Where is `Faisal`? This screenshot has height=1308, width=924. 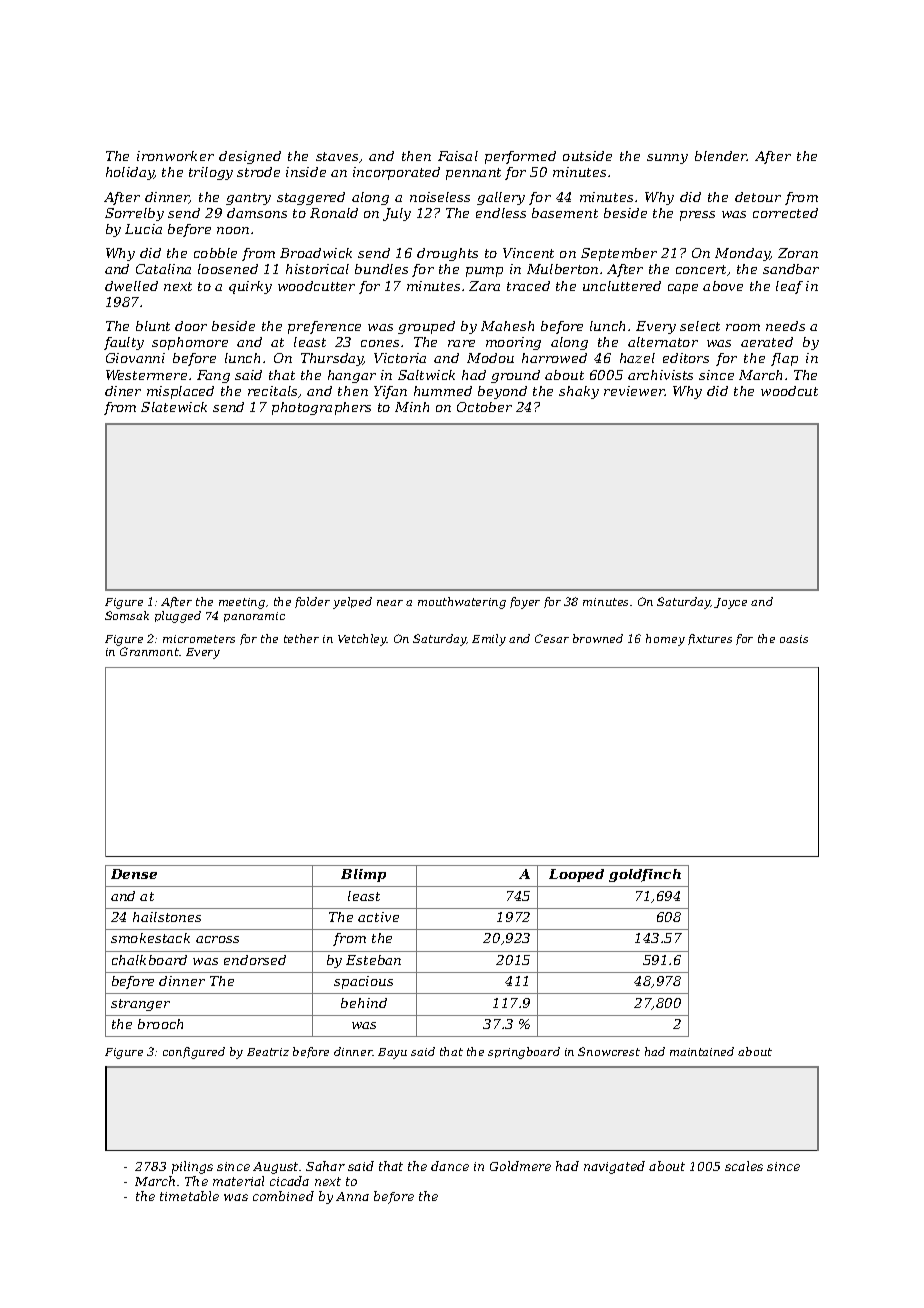
Faisal is located at coordinates (458, 156).
